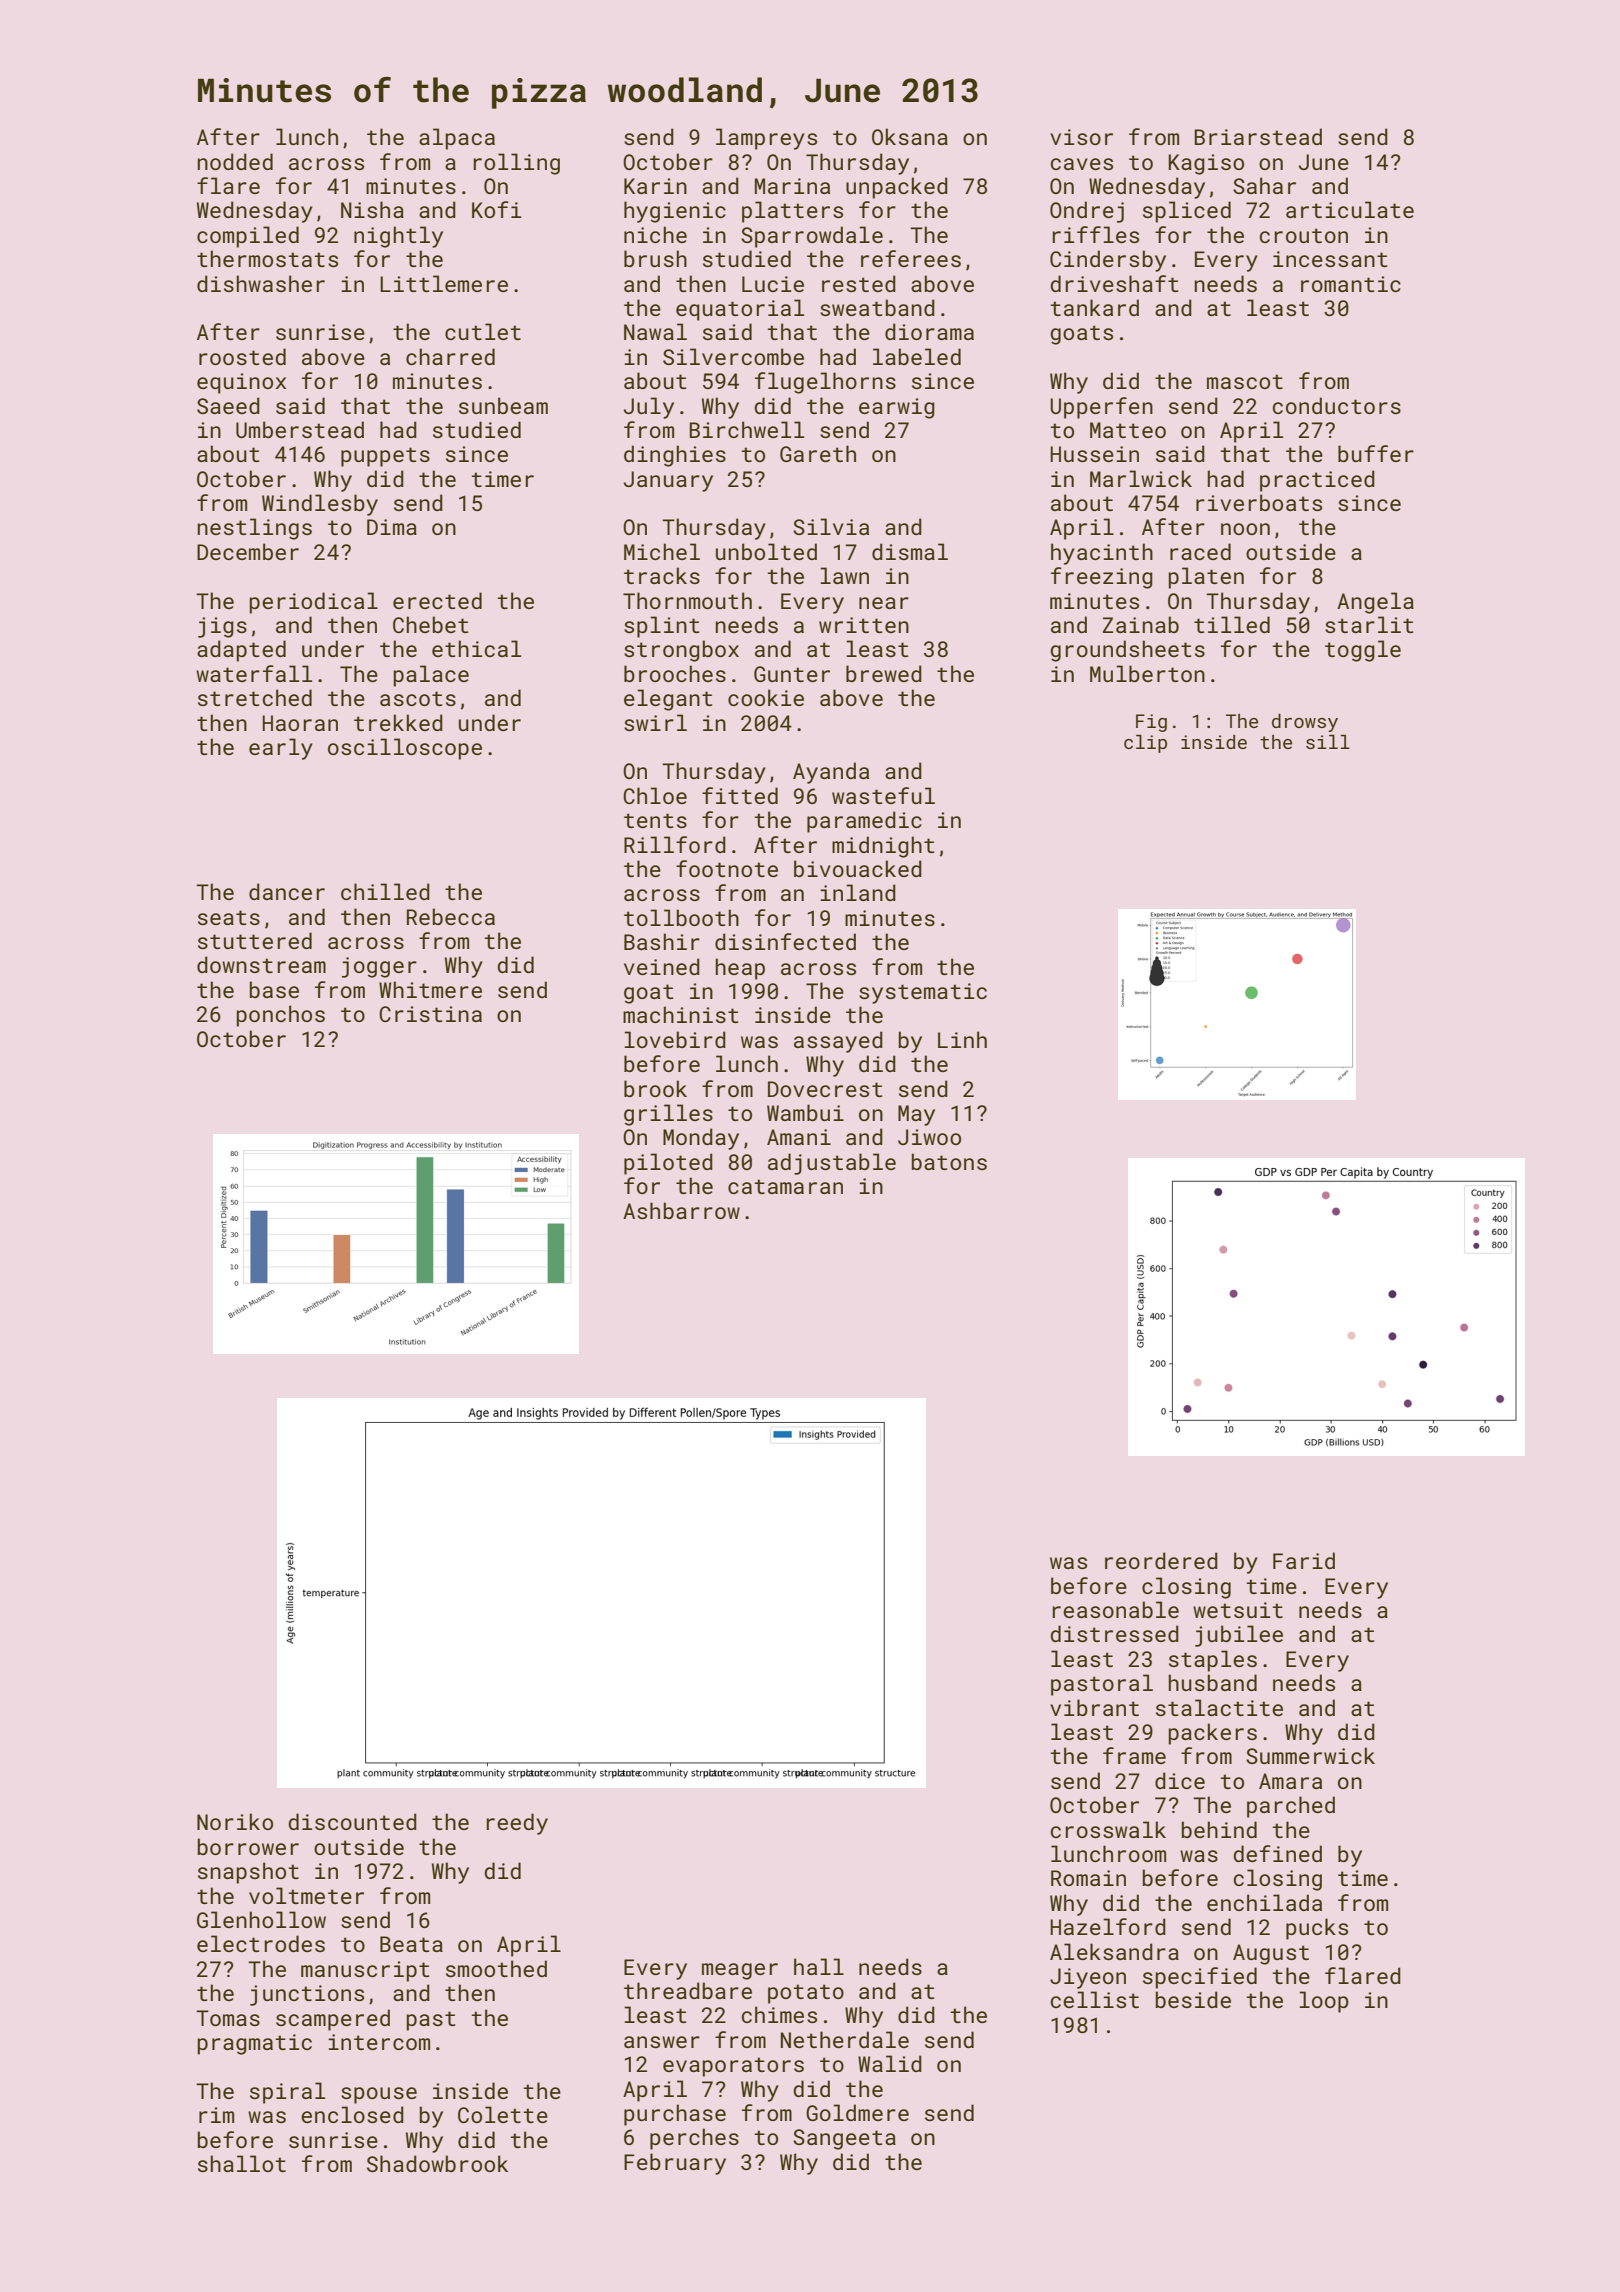 This screenshot has width=1620, height=2292. Describe the element at coordinates (1328, 742) in the screenshot. I see `sill` at that location.
